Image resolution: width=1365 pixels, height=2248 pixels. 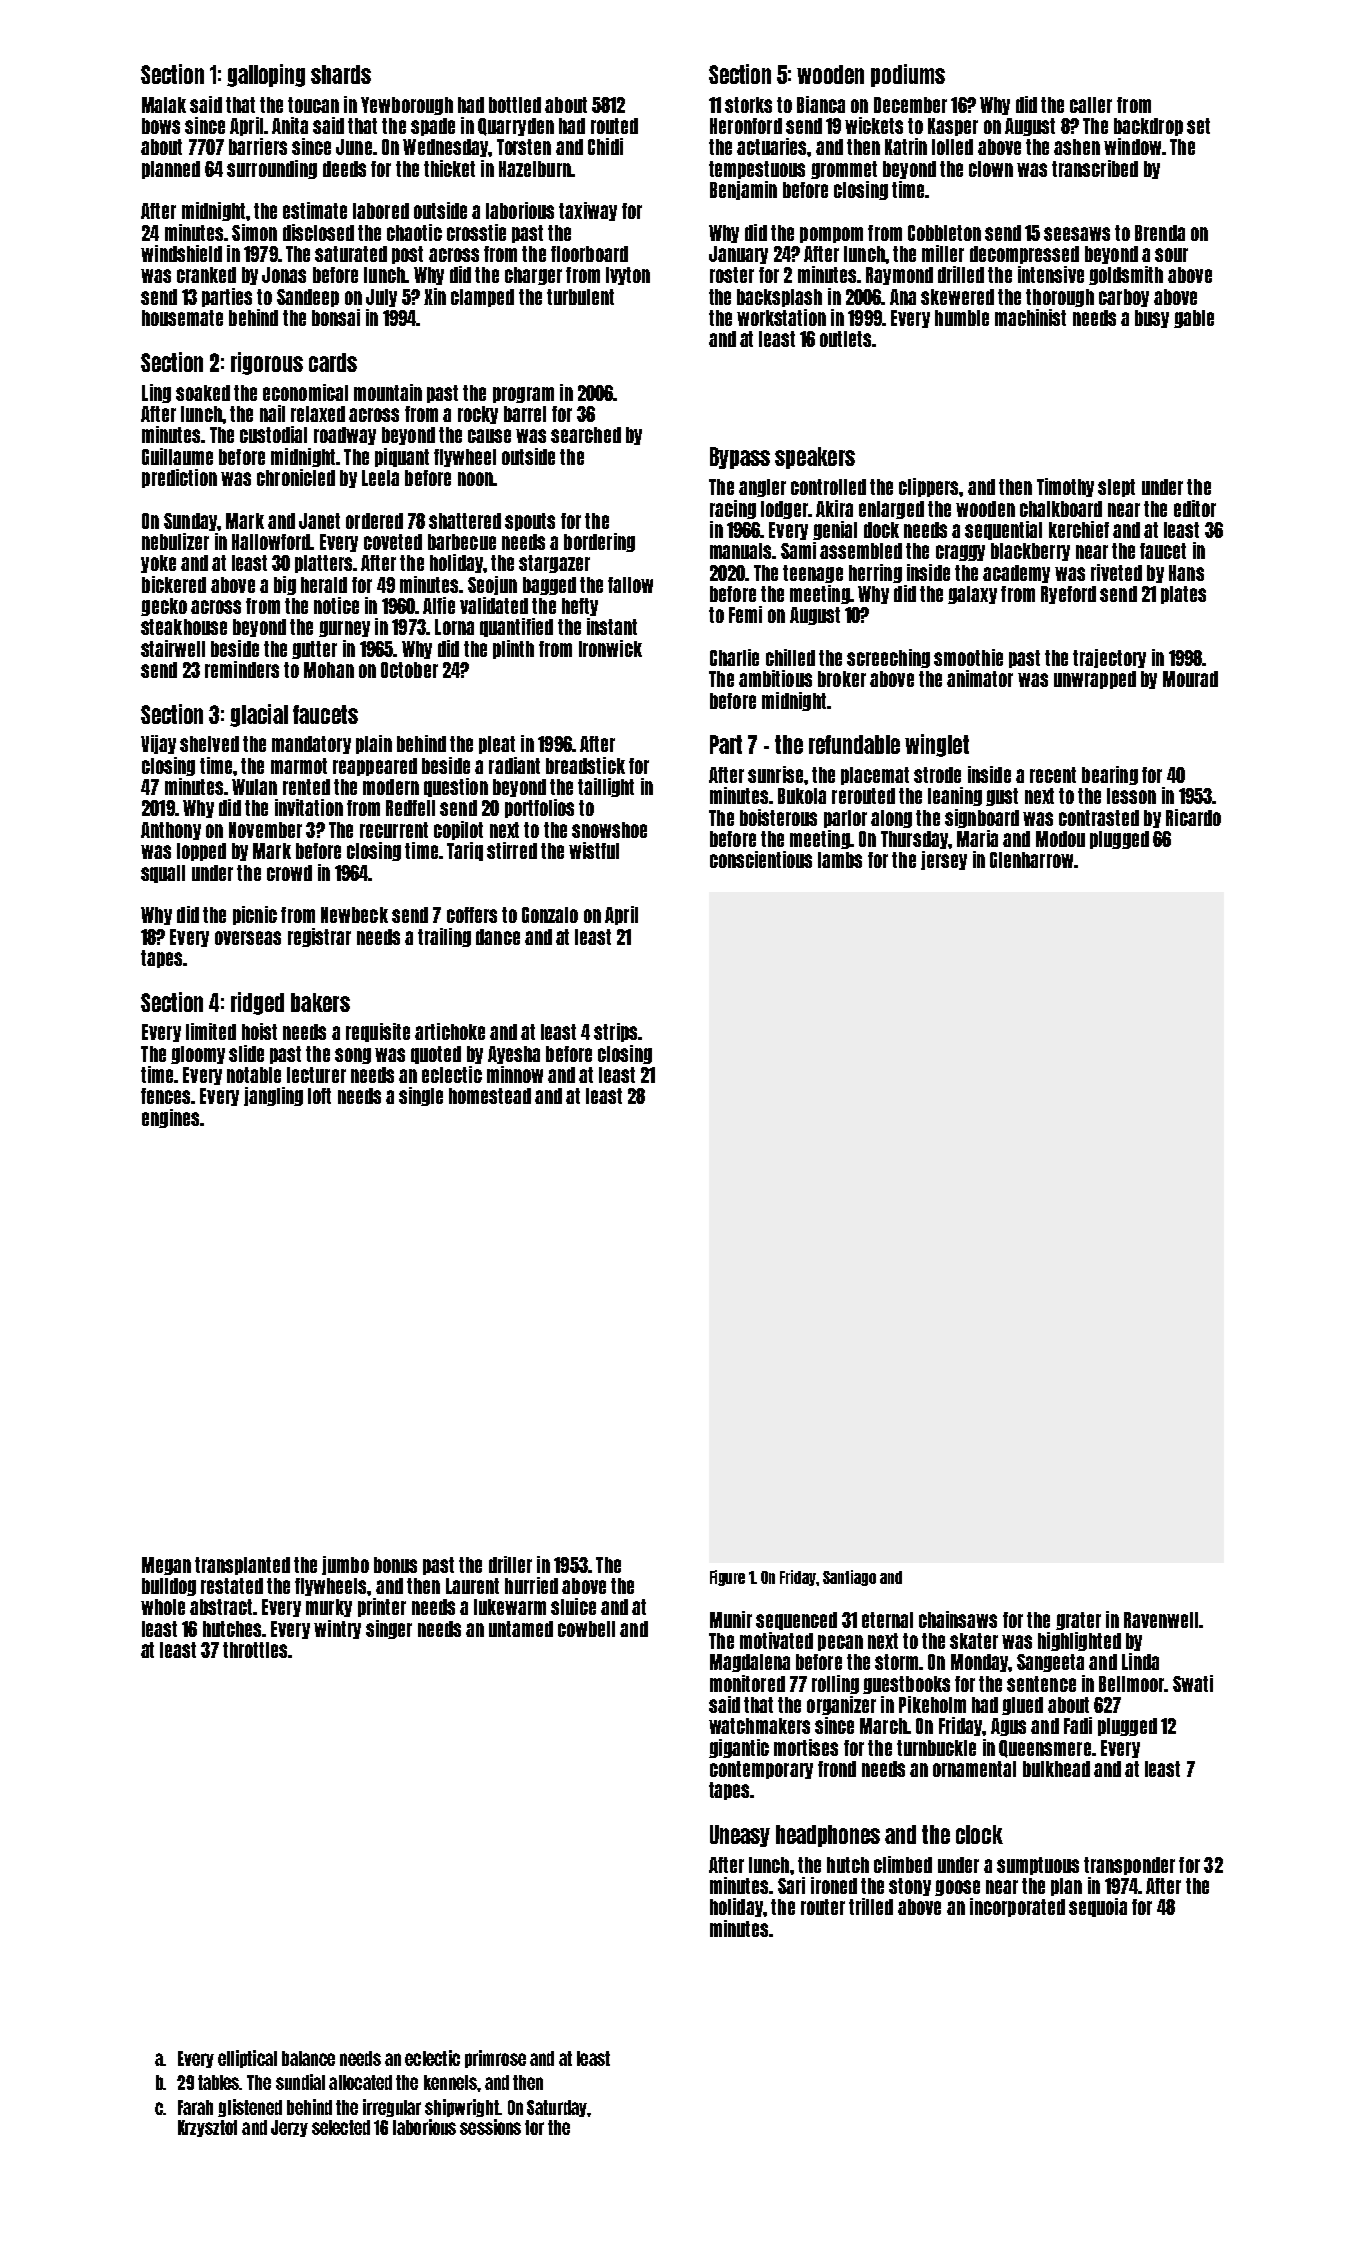 What do you see at coordinates (615, 1032) in the image?
I see `strips` at bounding box center [615, 1032].
